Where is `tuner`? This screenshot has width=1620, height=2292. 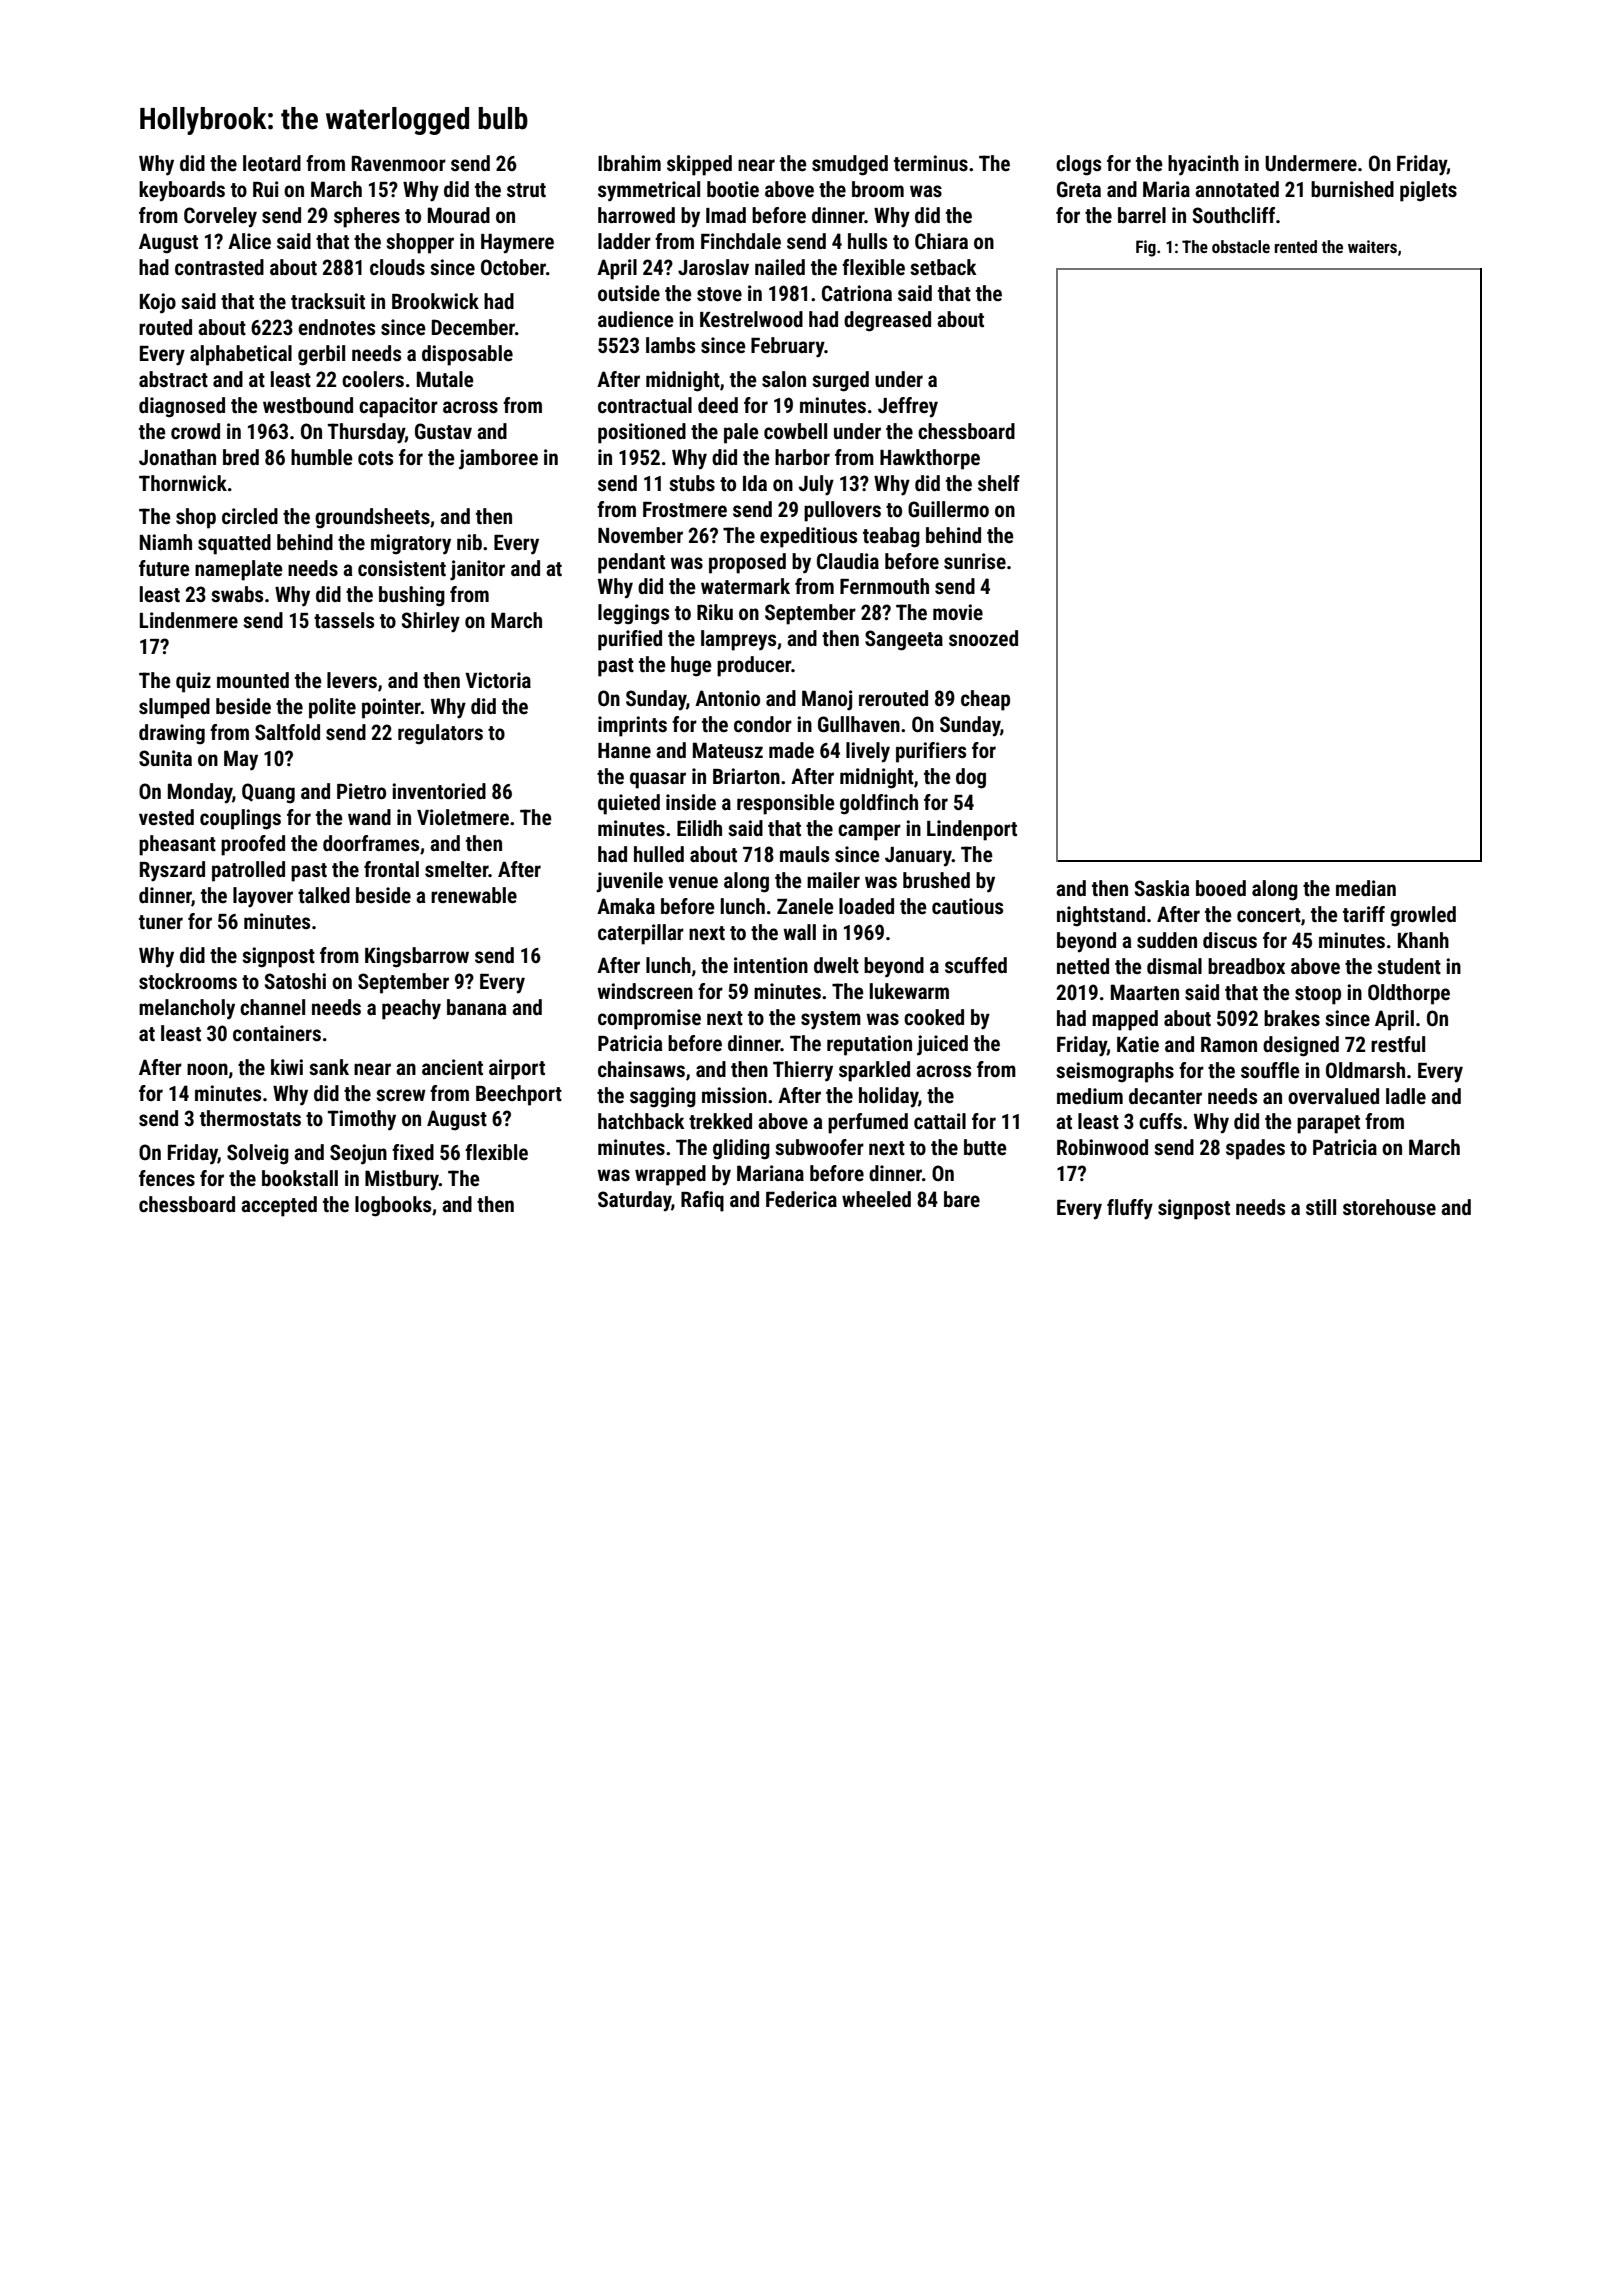 tuner is located at coordinates (161, 922).
